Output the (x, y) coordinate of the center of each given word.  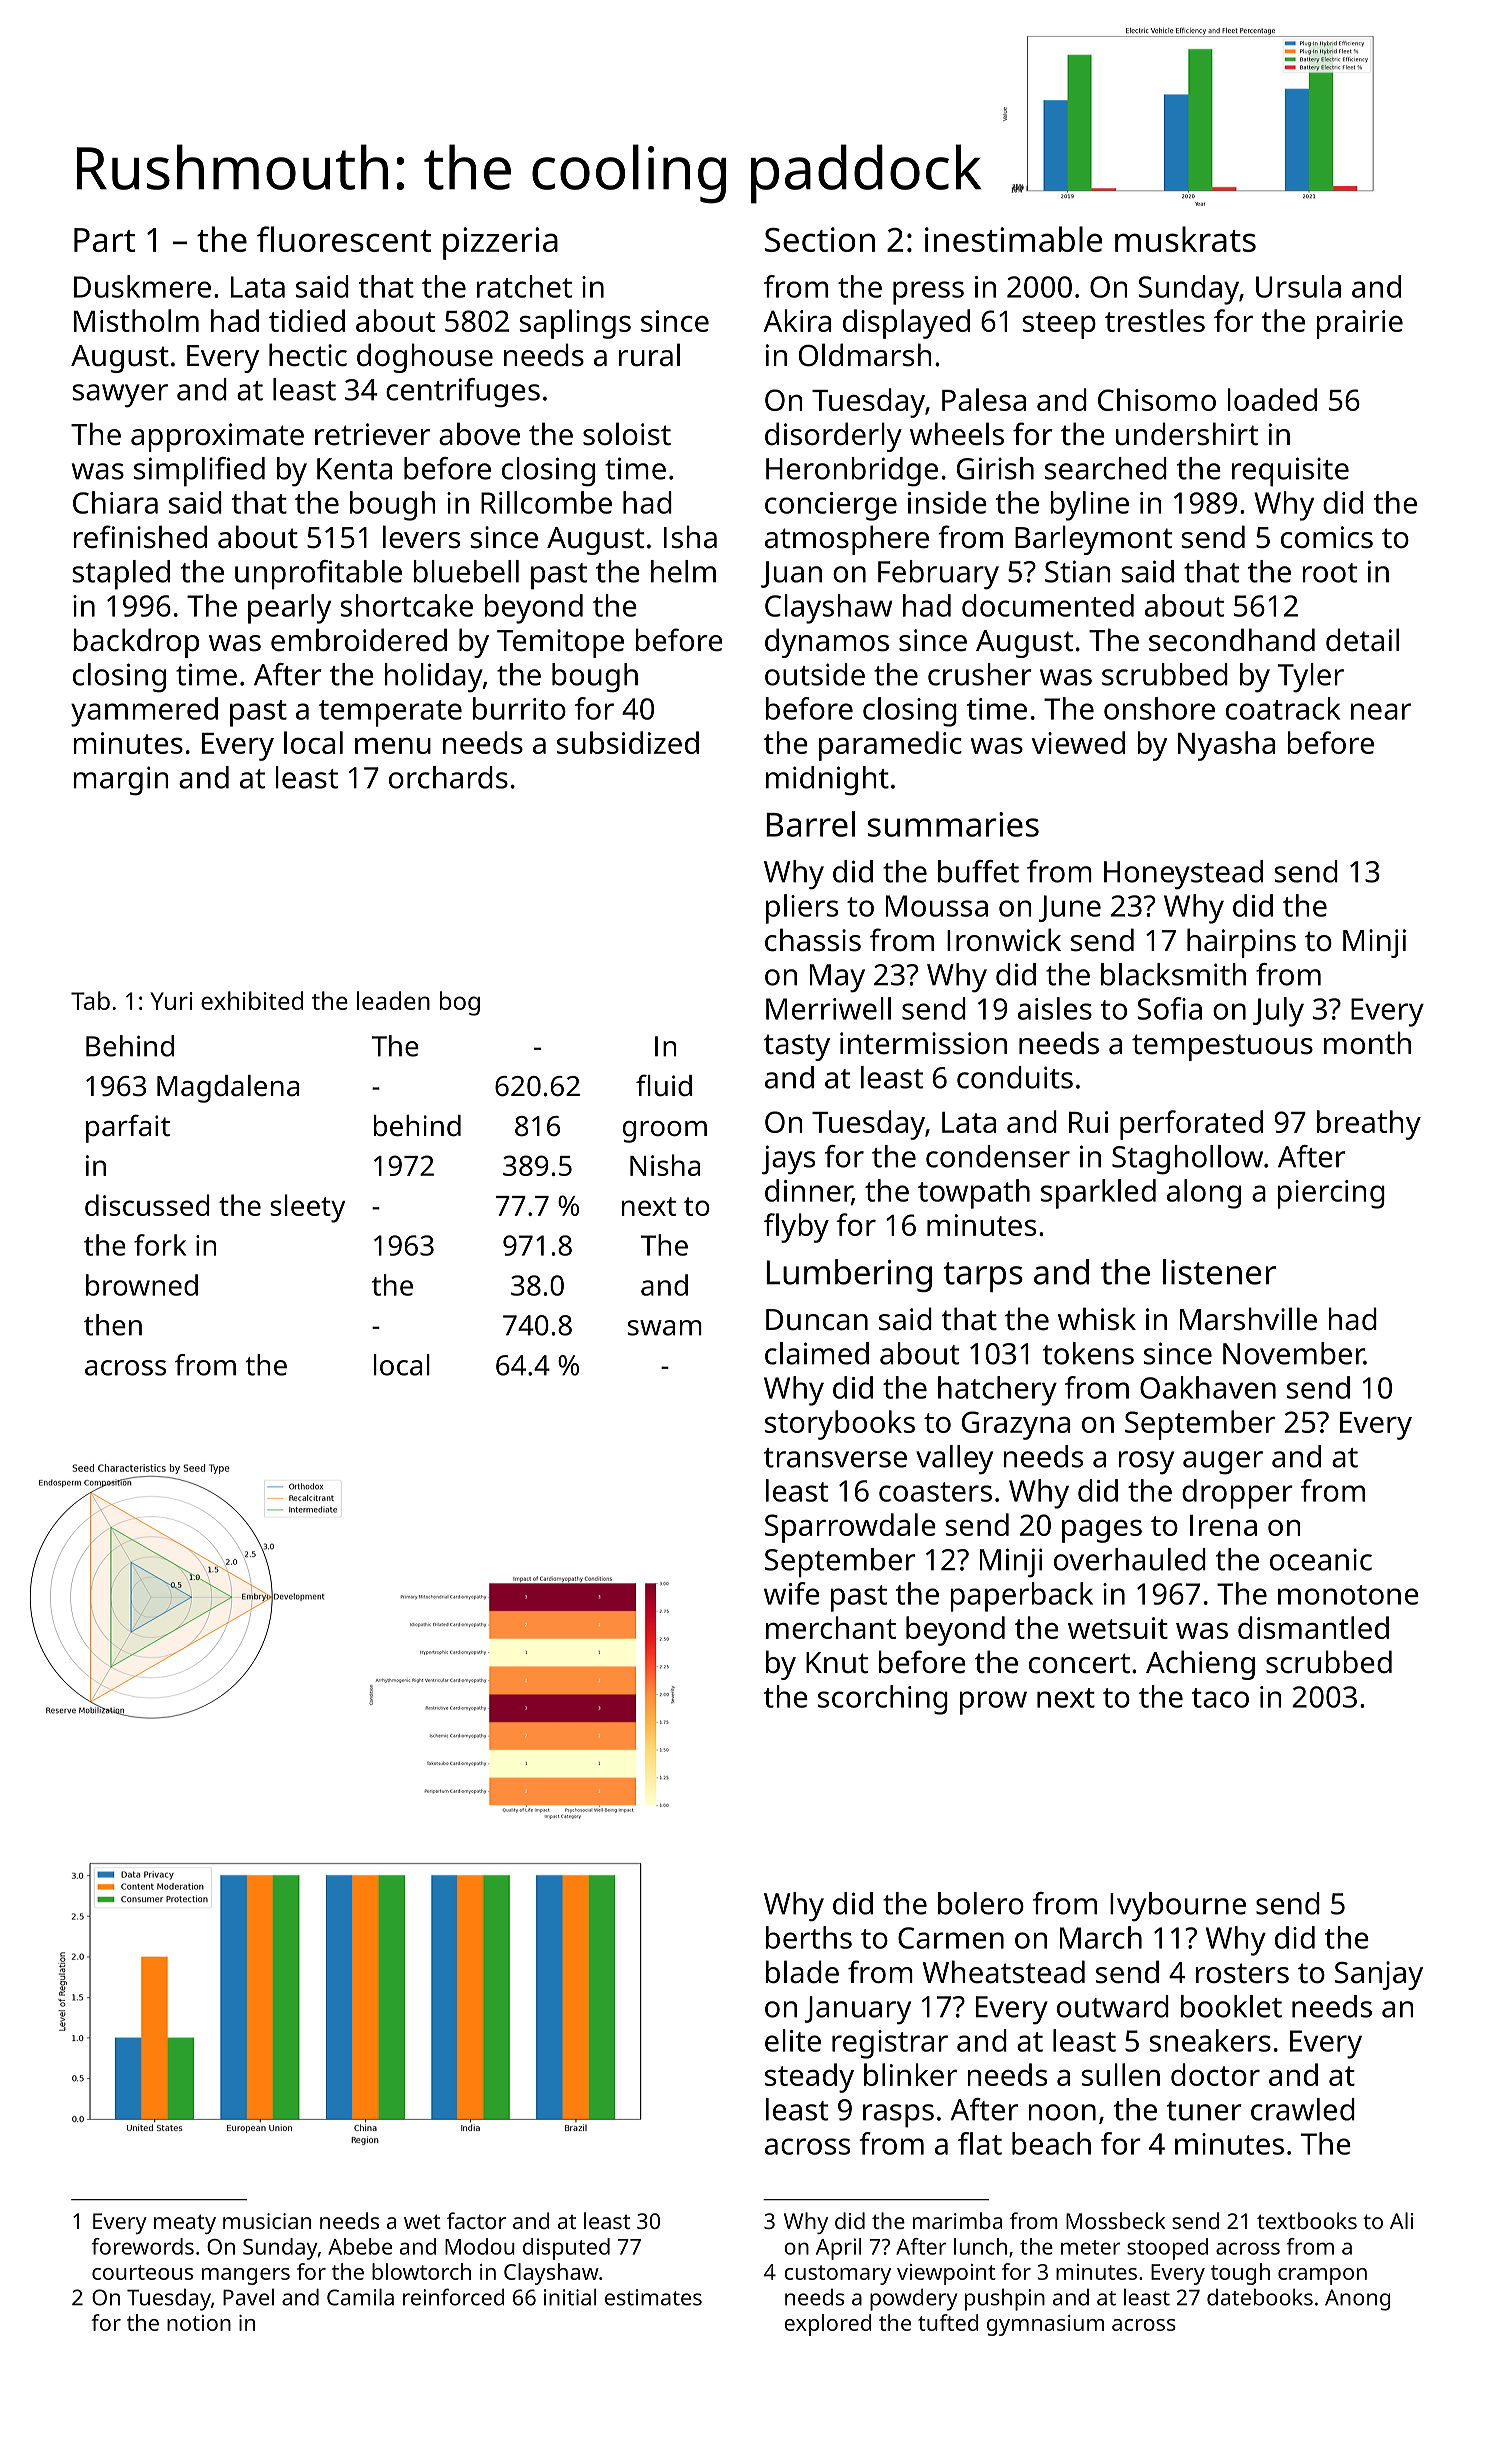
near (1381, 711)
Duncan (817, 1320)
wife (792, 1593)
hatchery (997, 1391)
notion (199, 2323)
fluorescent (344, 239)
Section (820, 239)
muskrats (1185, 239)
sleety (307, 1208)
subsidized (628, 742)
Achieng (1200, 1665)
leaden (393, 1000)
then (113, 1325)
